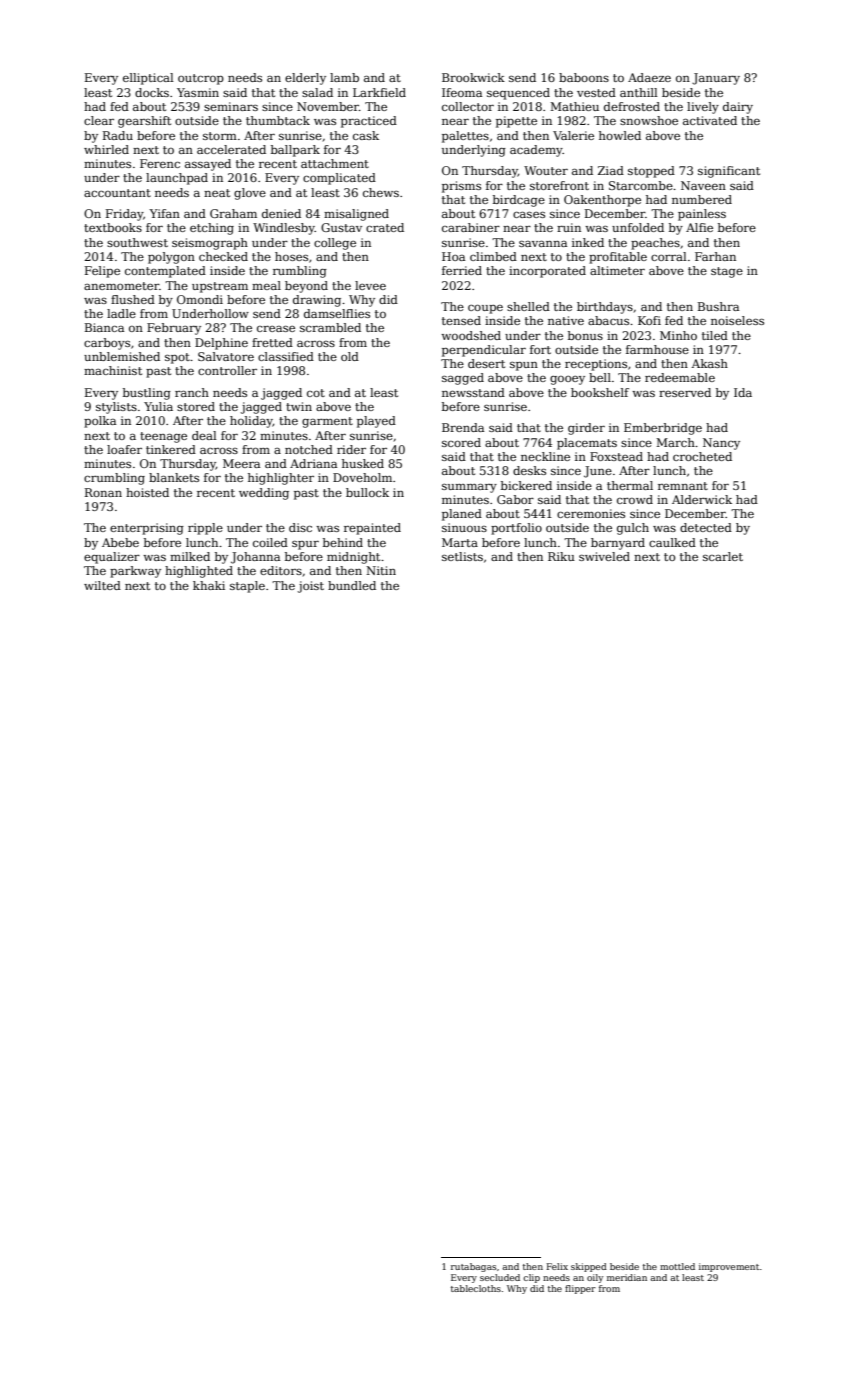 The image size is (849, 1400). I want to click on lamb, so click(344, 77).
